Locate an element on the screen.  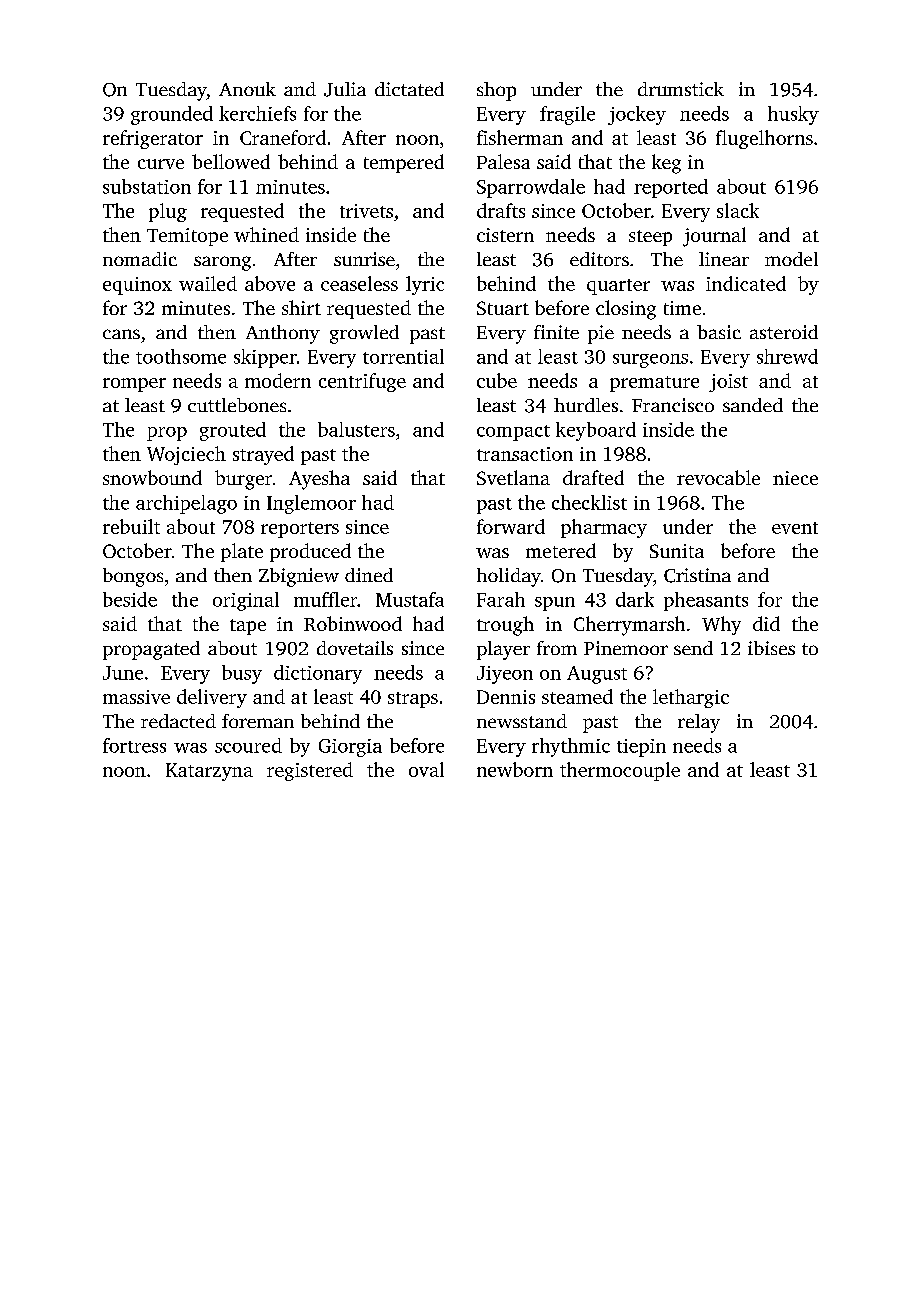
niece is located at coordinates (795, 478).
